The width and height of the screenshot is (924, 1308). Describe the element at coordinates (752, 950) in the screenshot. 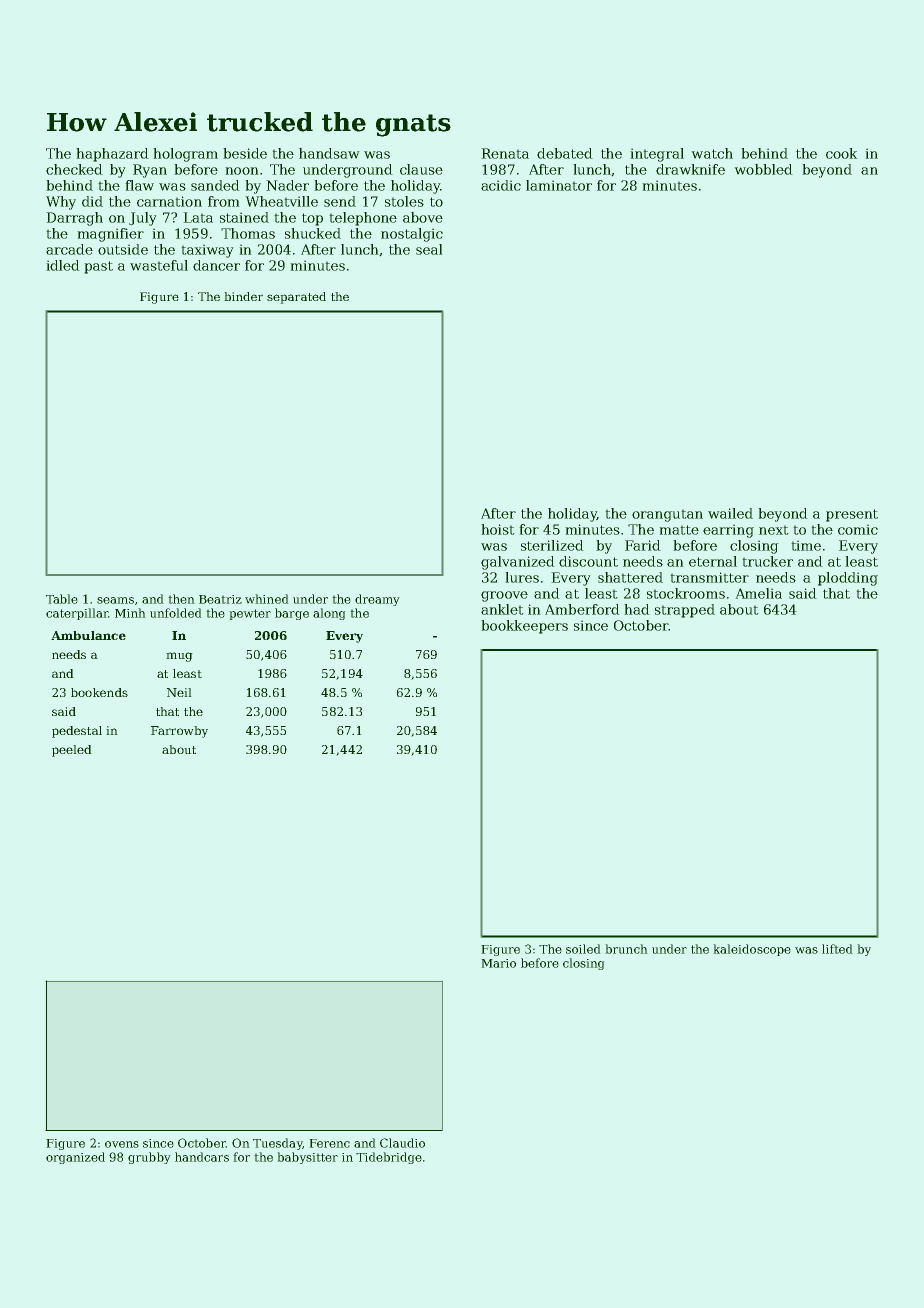

I see `kaleidoscope` at that location.
